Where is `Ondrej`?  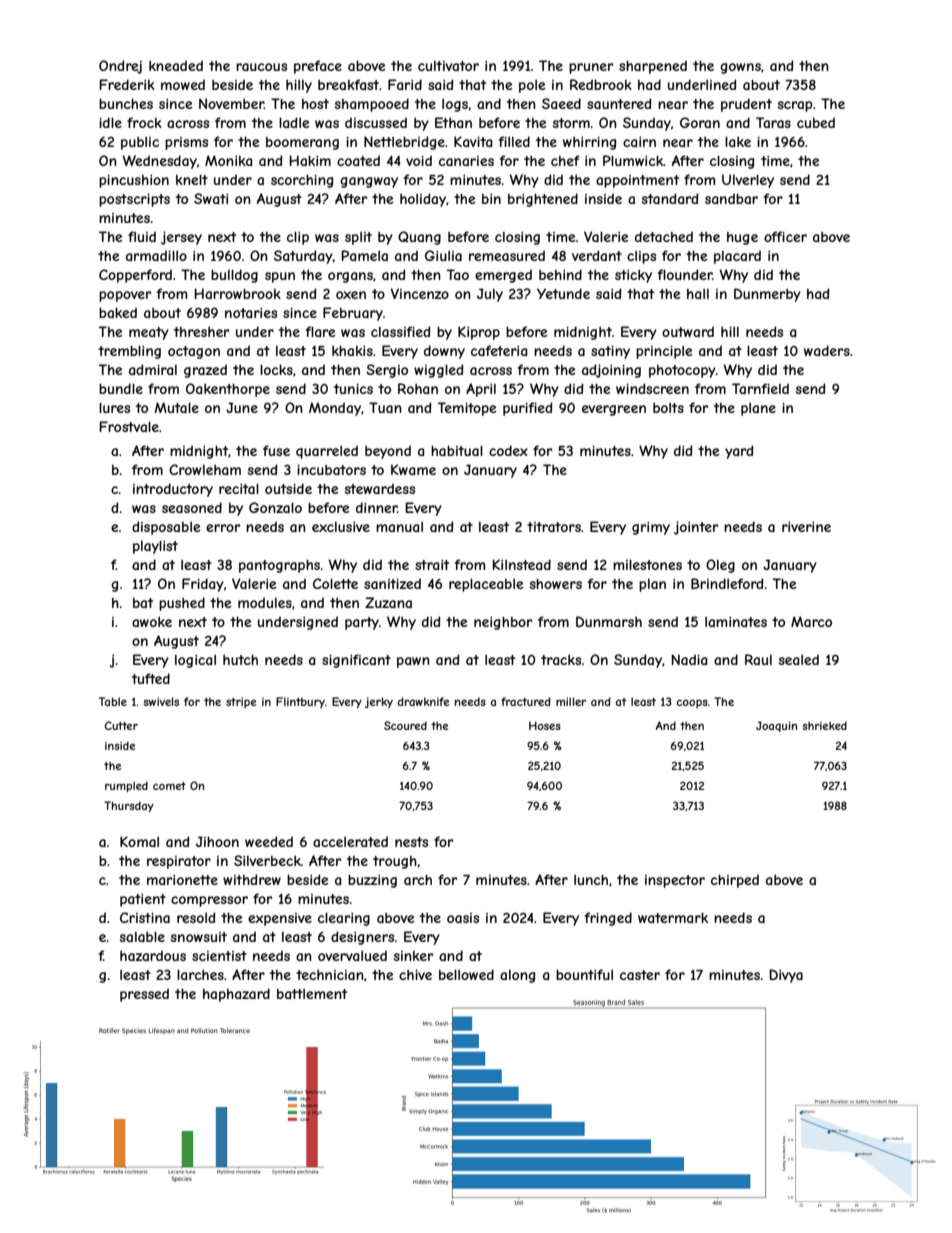 Ondrej is located at coordinates (120, 67).
